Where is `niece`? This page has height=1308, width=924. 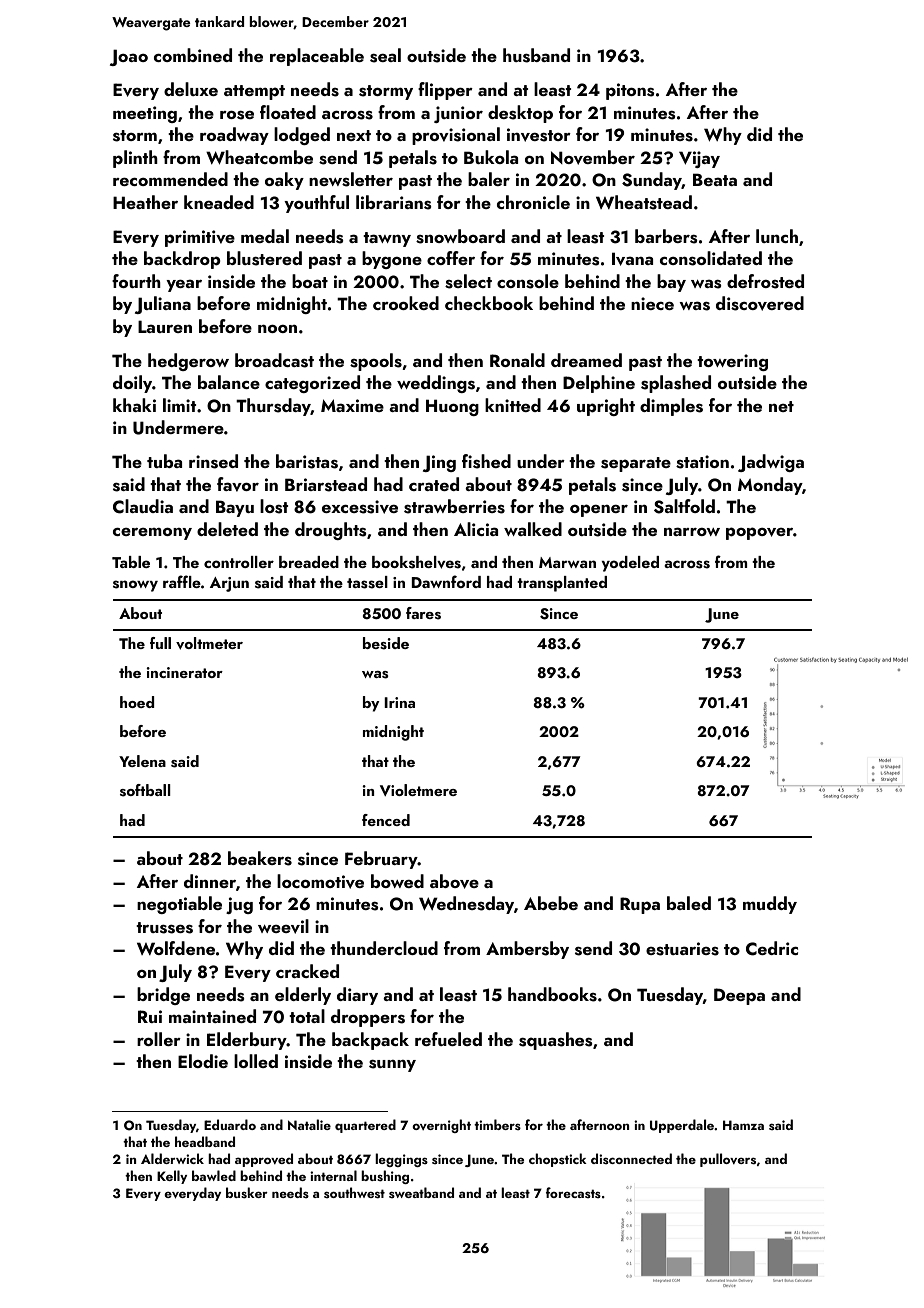
niece is located at coordinates (652, 303).
